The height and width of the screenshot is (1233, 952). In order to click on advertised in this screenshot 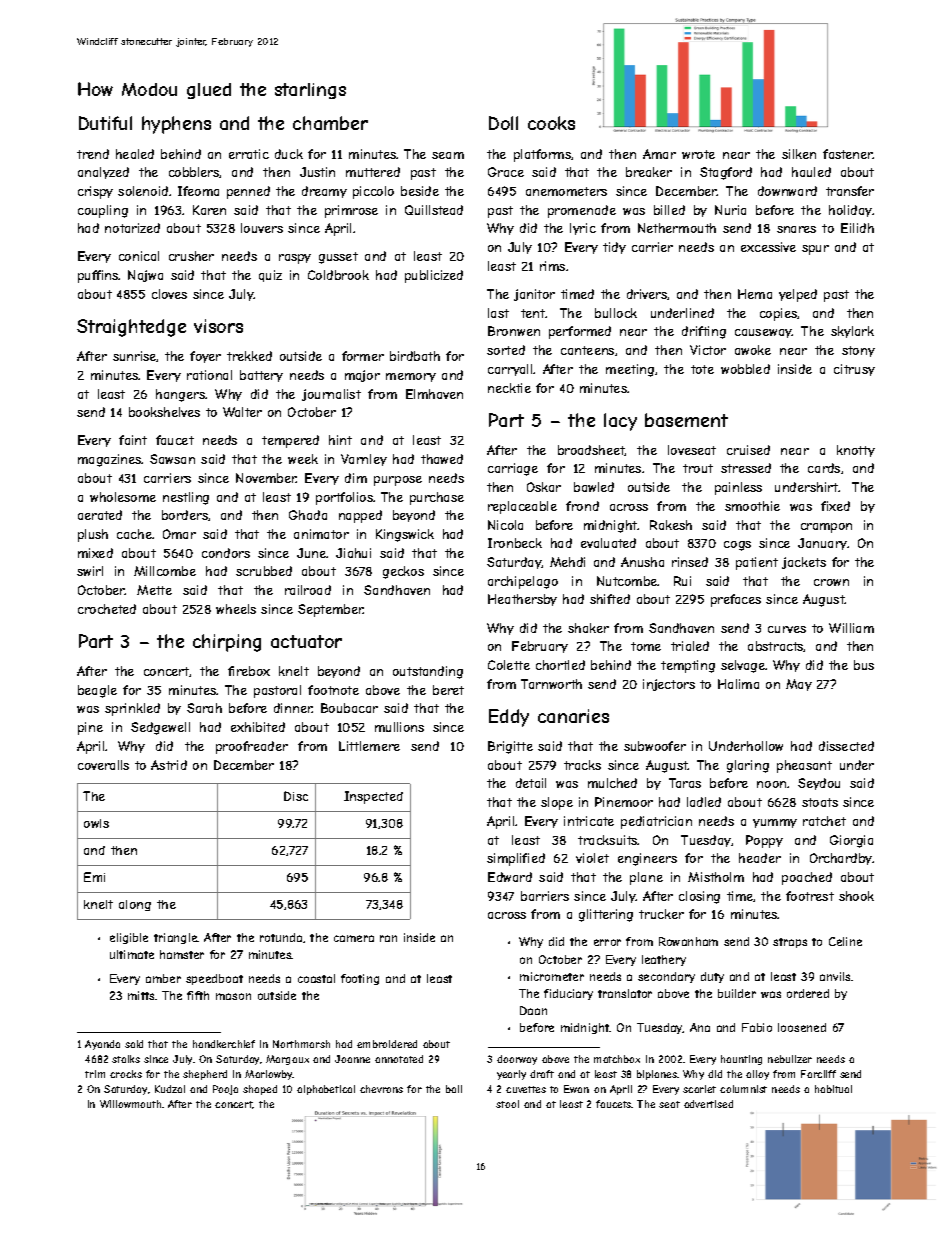, I will do `click(708, 1104)`.
